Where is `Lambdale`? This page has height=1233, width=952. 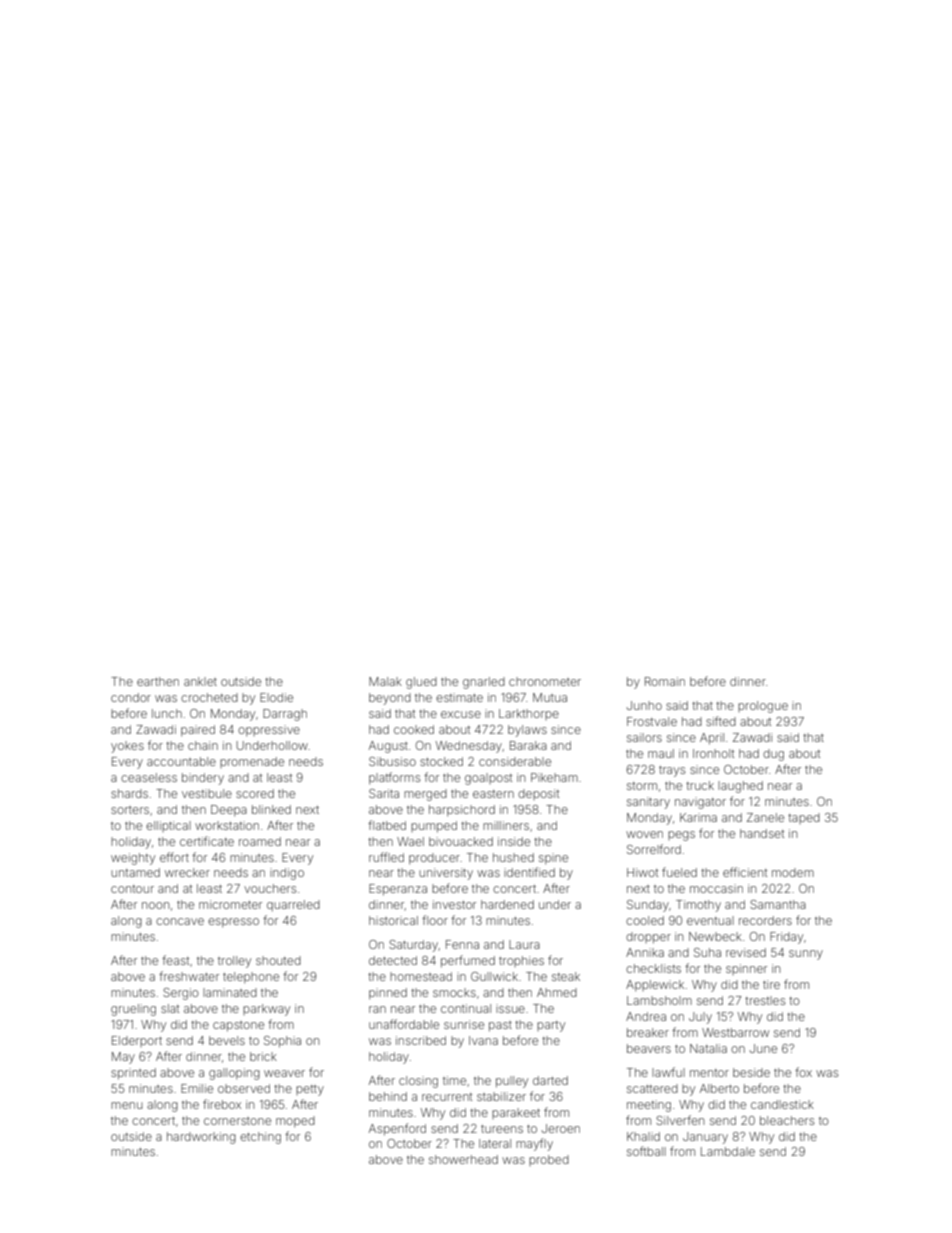
Lambdale is located at coordinates (728, 1151).
